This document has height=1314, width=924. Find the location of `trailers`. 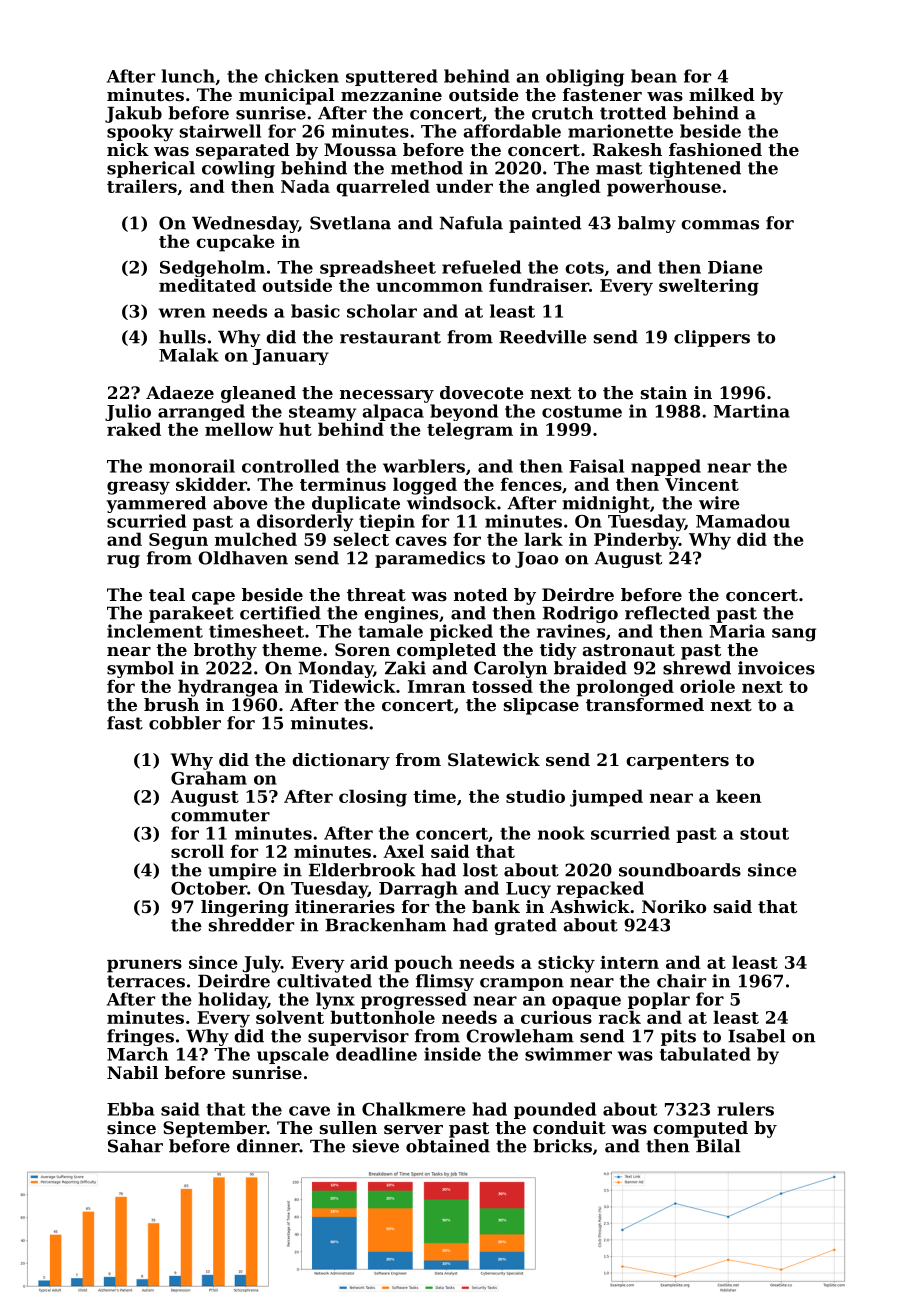

trailers is located at coordinates (142, 186).
